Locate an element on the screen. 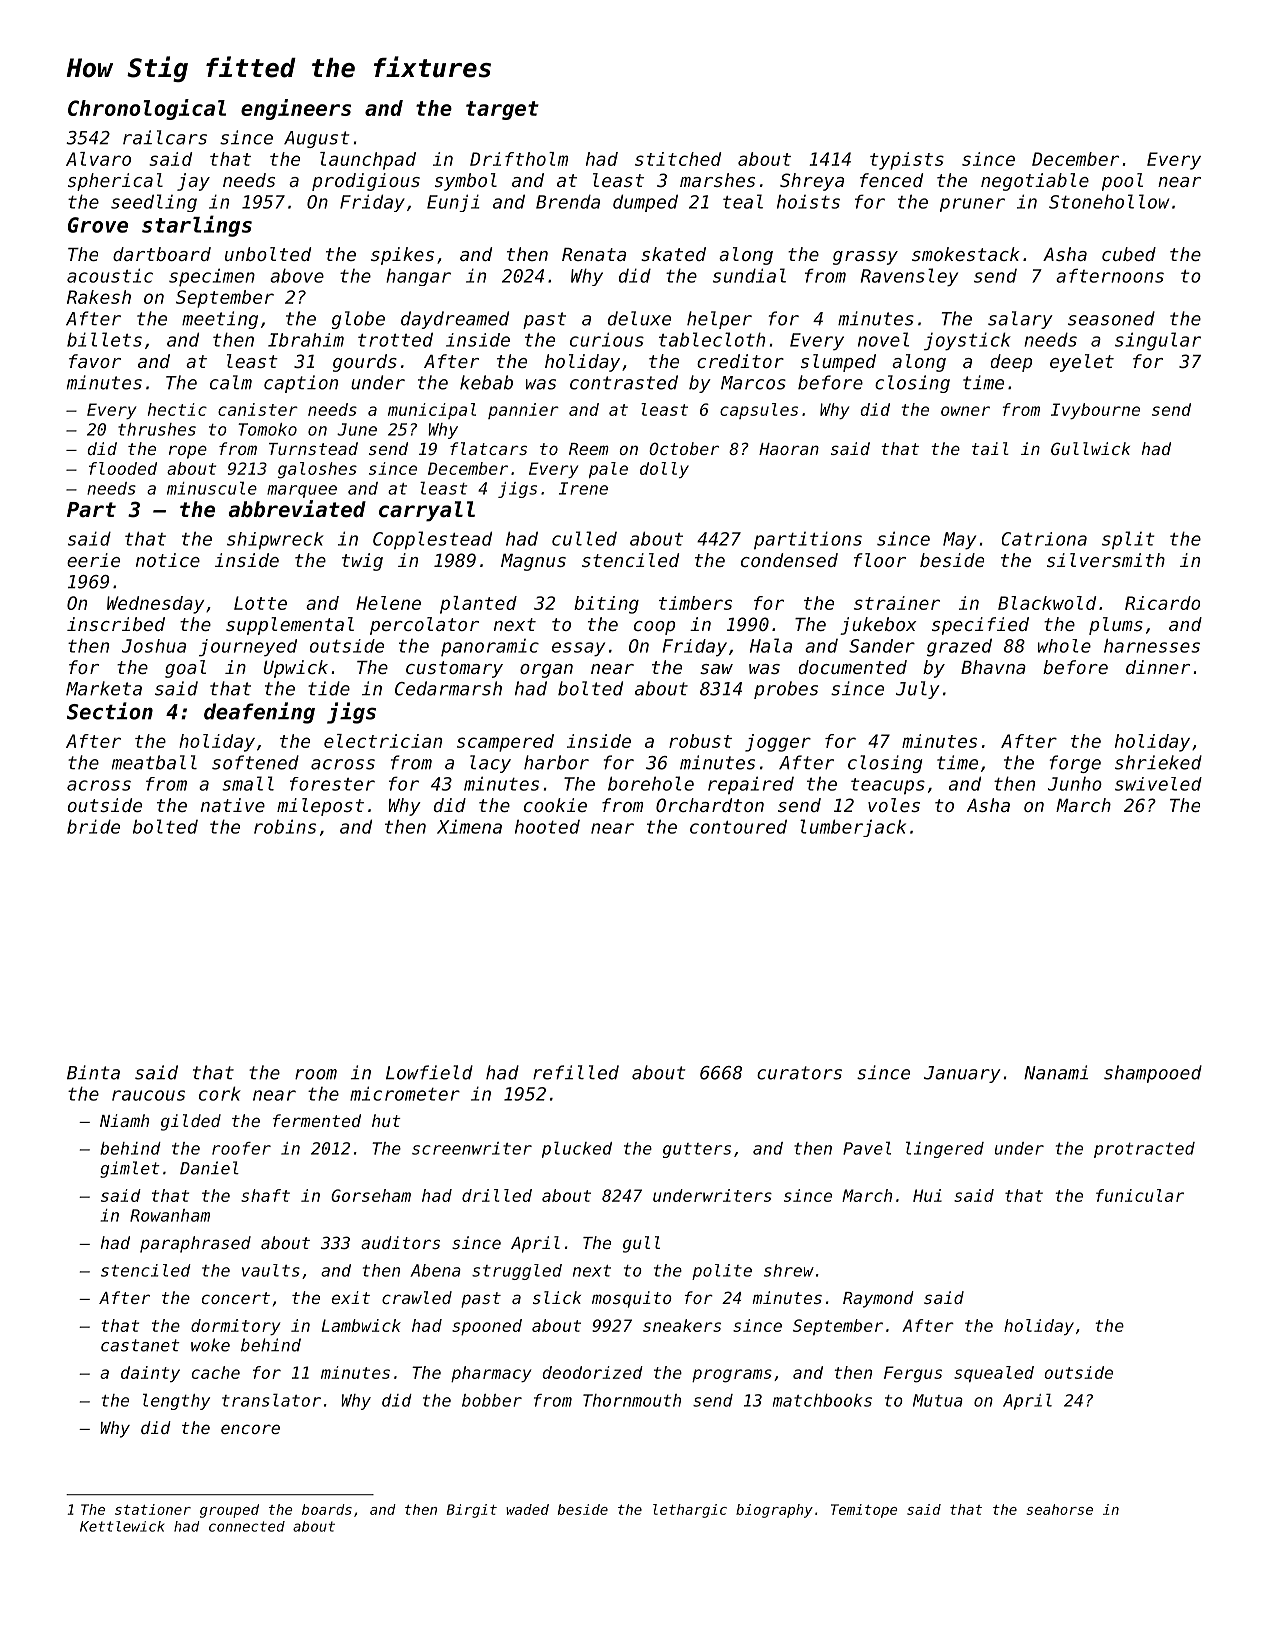 The width and height of the screenshot is (1268, 1641). Gorseham is located at coordinates (371, 1195).
